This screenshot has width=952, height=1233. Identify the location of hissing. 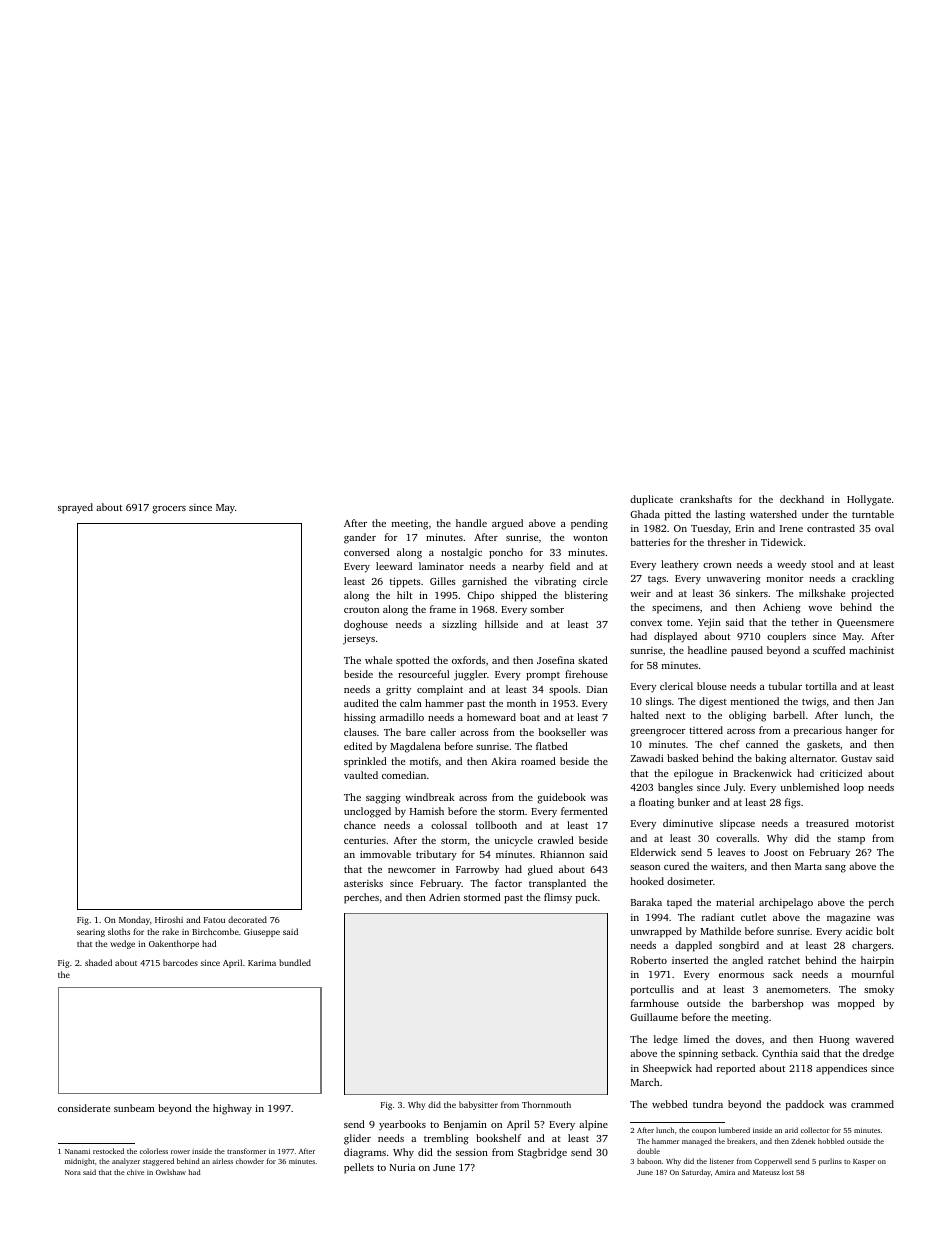
(360, 718).
